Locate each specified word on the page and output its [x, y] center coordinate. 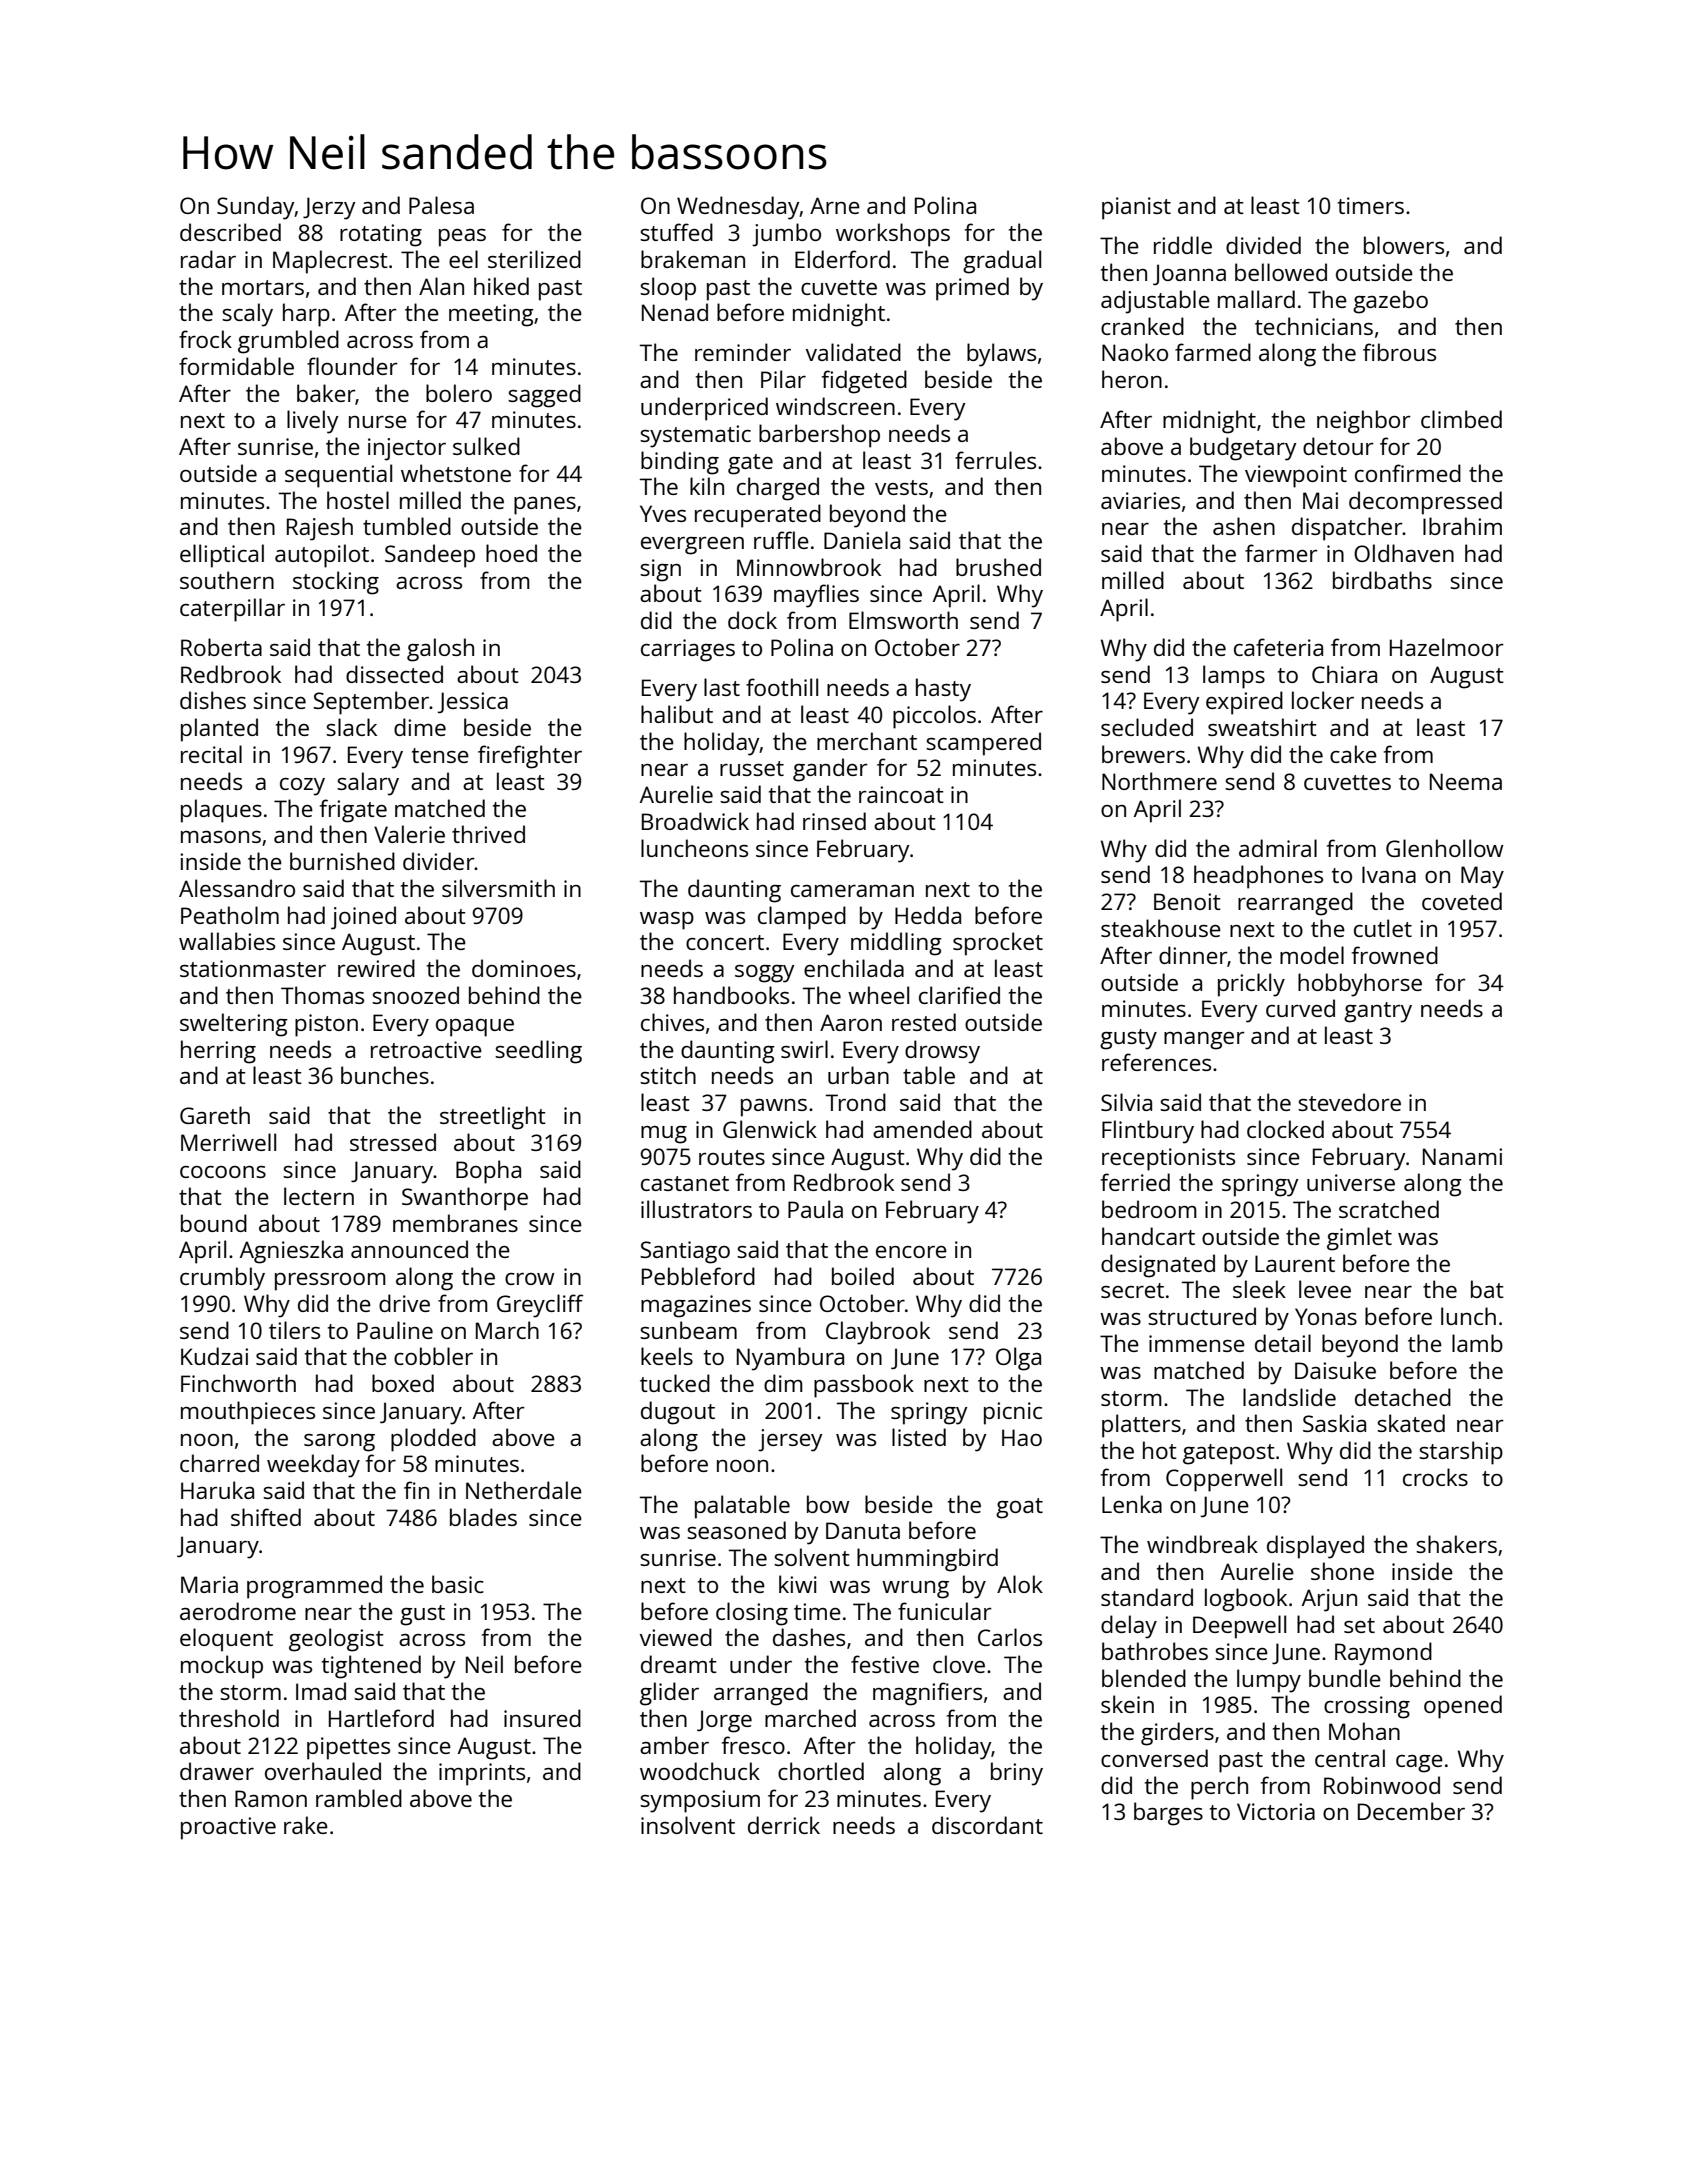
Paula [815, 1209]
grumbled [288, 342]
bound [214, 1223]
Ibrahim [1462, 526]
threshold [229, 1718]
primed [972, 289]
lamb [1477, 1343]
